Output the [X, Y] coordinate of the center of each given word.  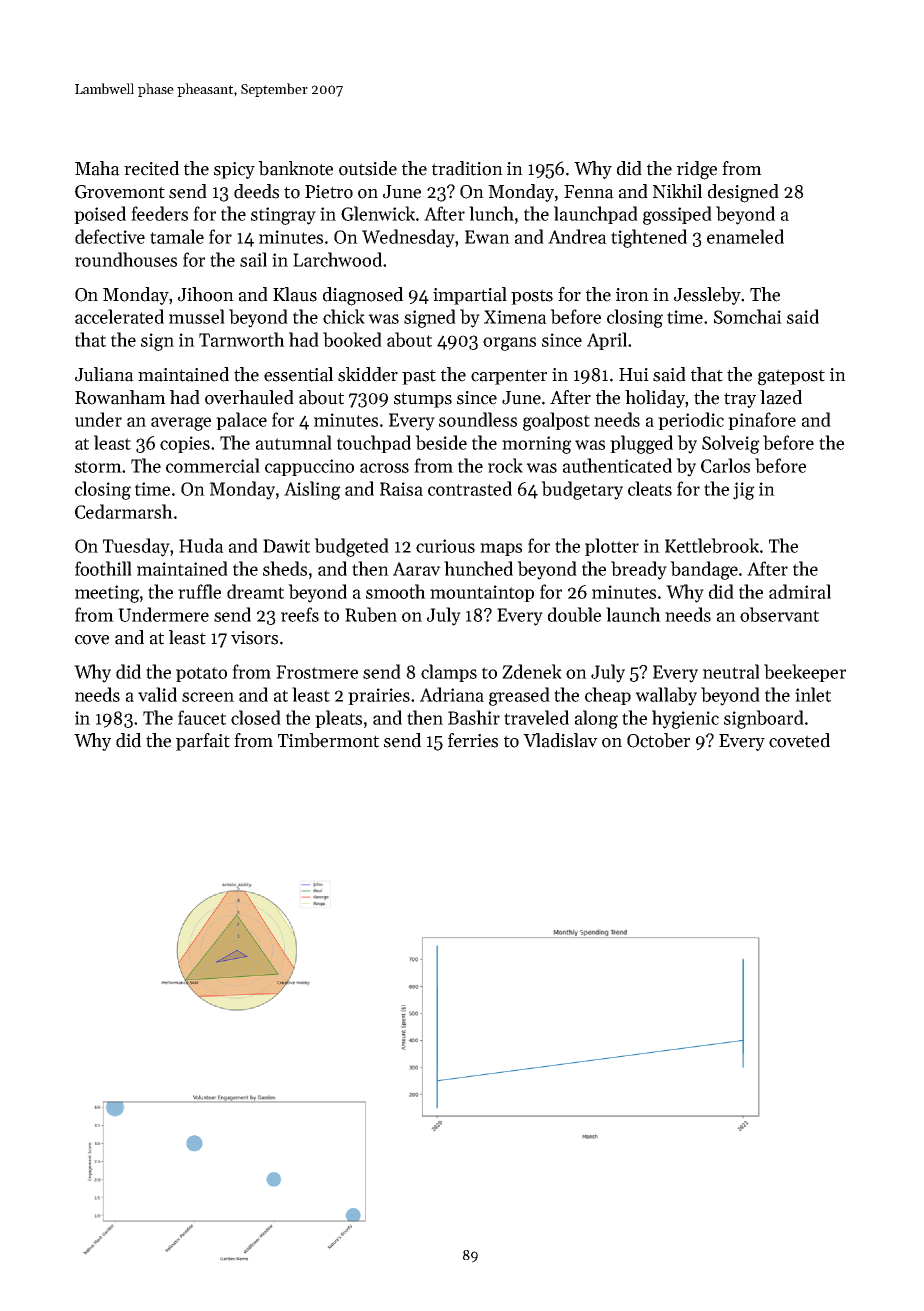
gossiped [677, 215]
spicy [234, 170]
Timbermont [328, 740]
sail [253, 259]
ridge [697, 170]
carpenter [509, 377]
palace [241, 421]
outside [368, 168]
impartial [470, 296]
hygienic [685, 719]
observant [779, 614]
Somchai [748, 316]
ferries [473, 740]
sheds [285, 568]
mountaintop [482, 593]
